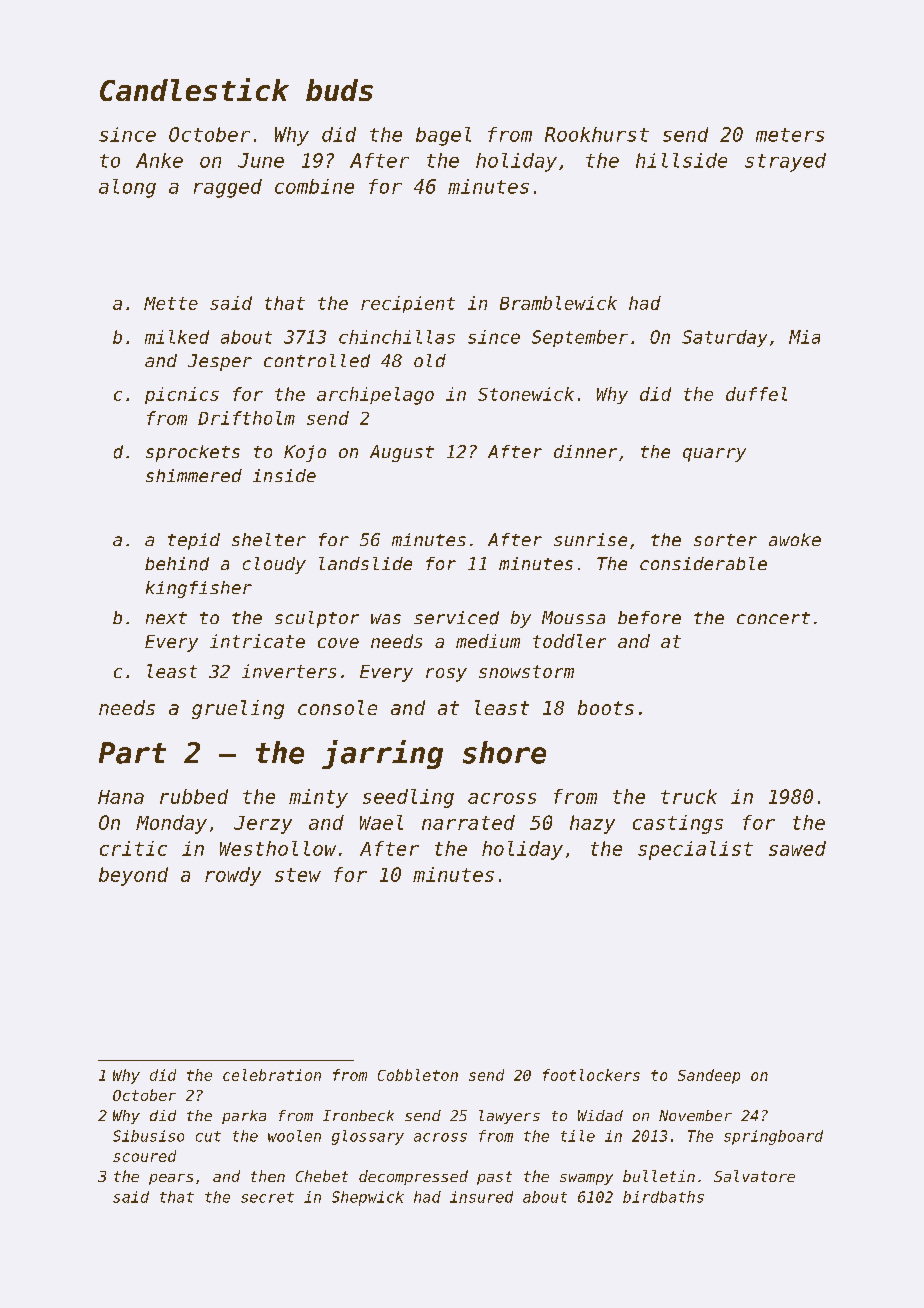  I want to click on recipient, so click(408, 304).
